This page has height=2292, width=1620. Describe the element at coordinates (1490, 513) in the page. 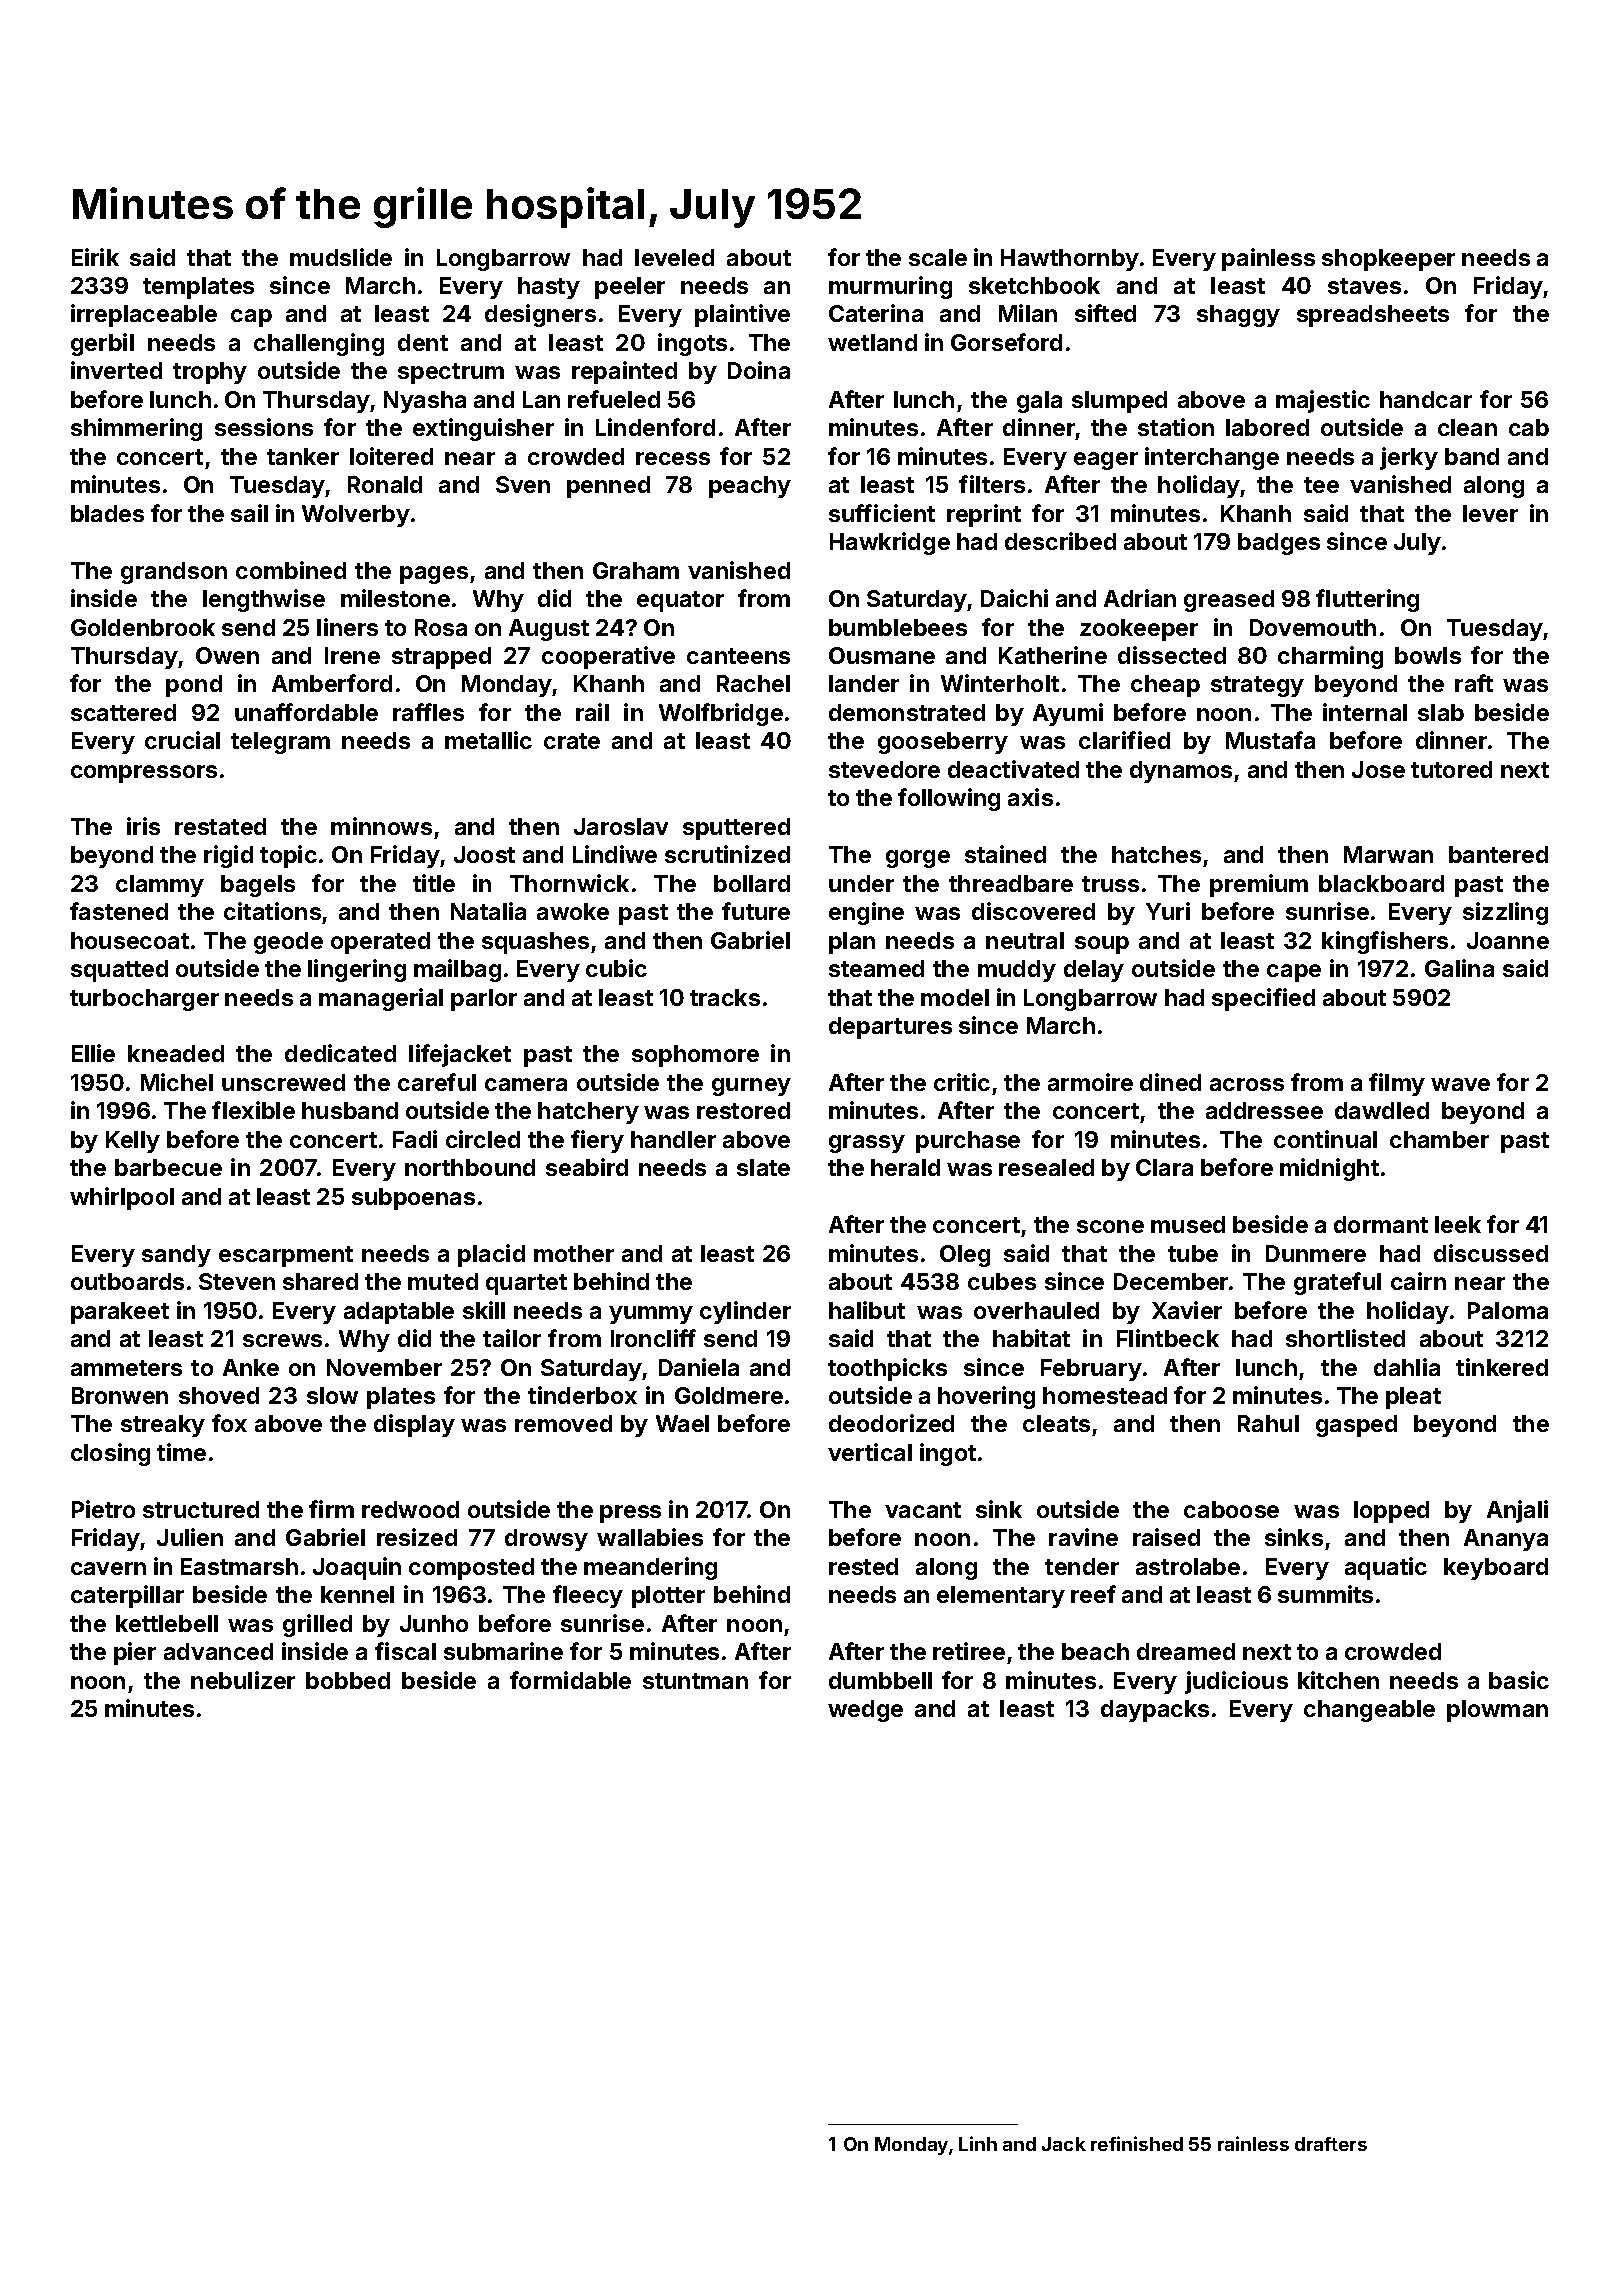

I see `lever` at that location.
